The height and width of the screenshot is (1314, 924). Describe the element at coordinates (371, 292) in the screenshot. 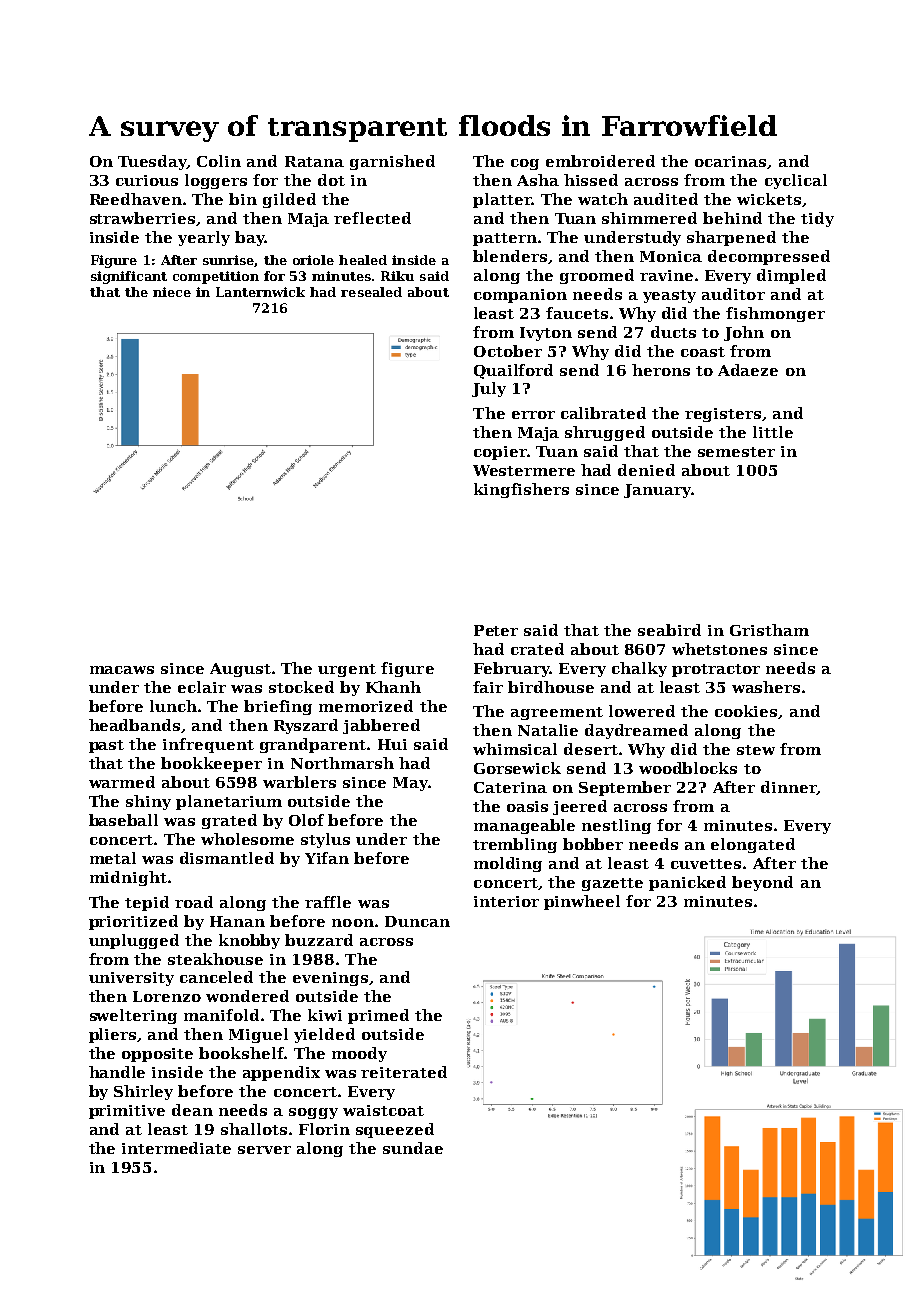

I see `resealed` at that location.
